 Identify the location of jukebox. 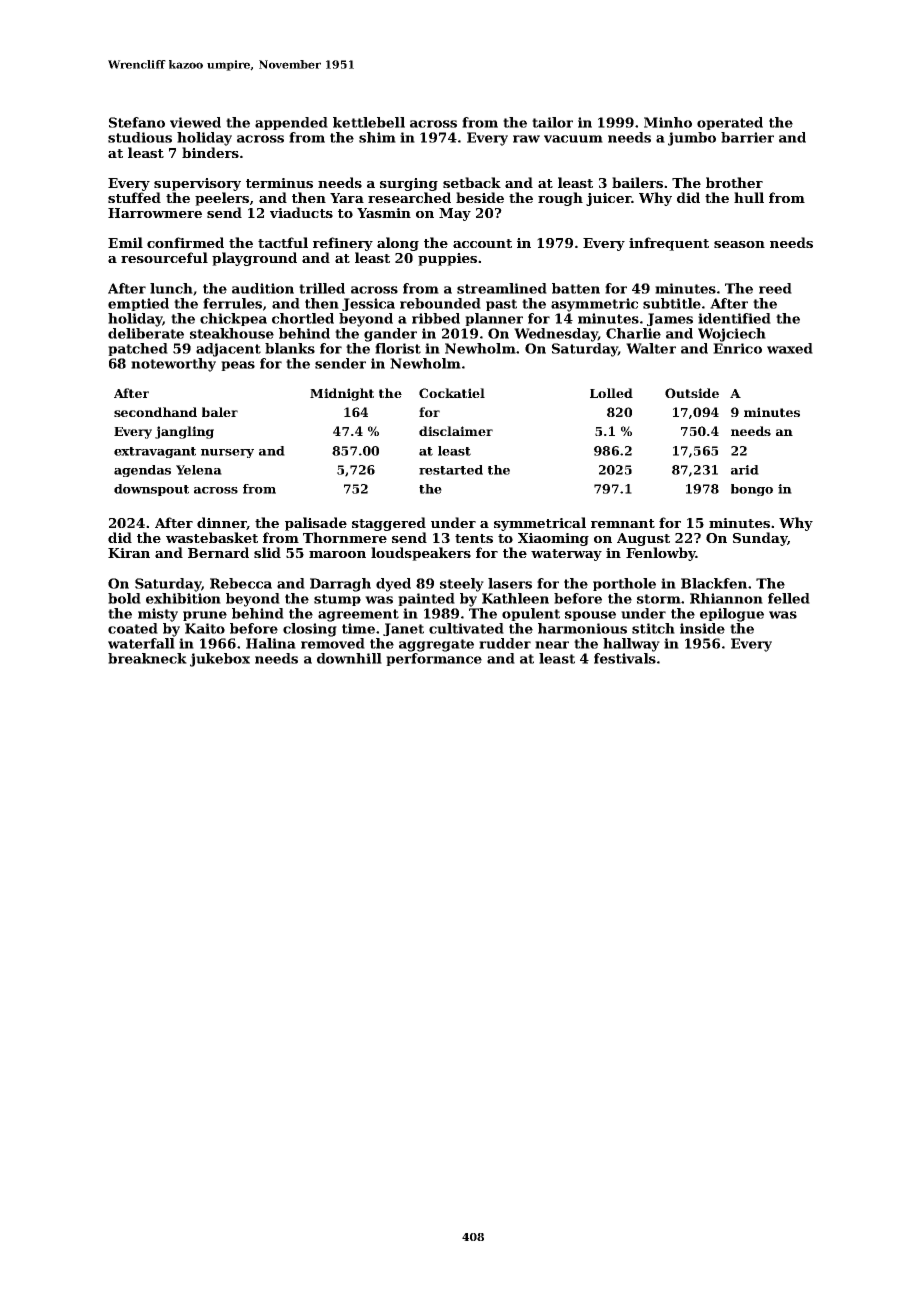
(220, 660).
